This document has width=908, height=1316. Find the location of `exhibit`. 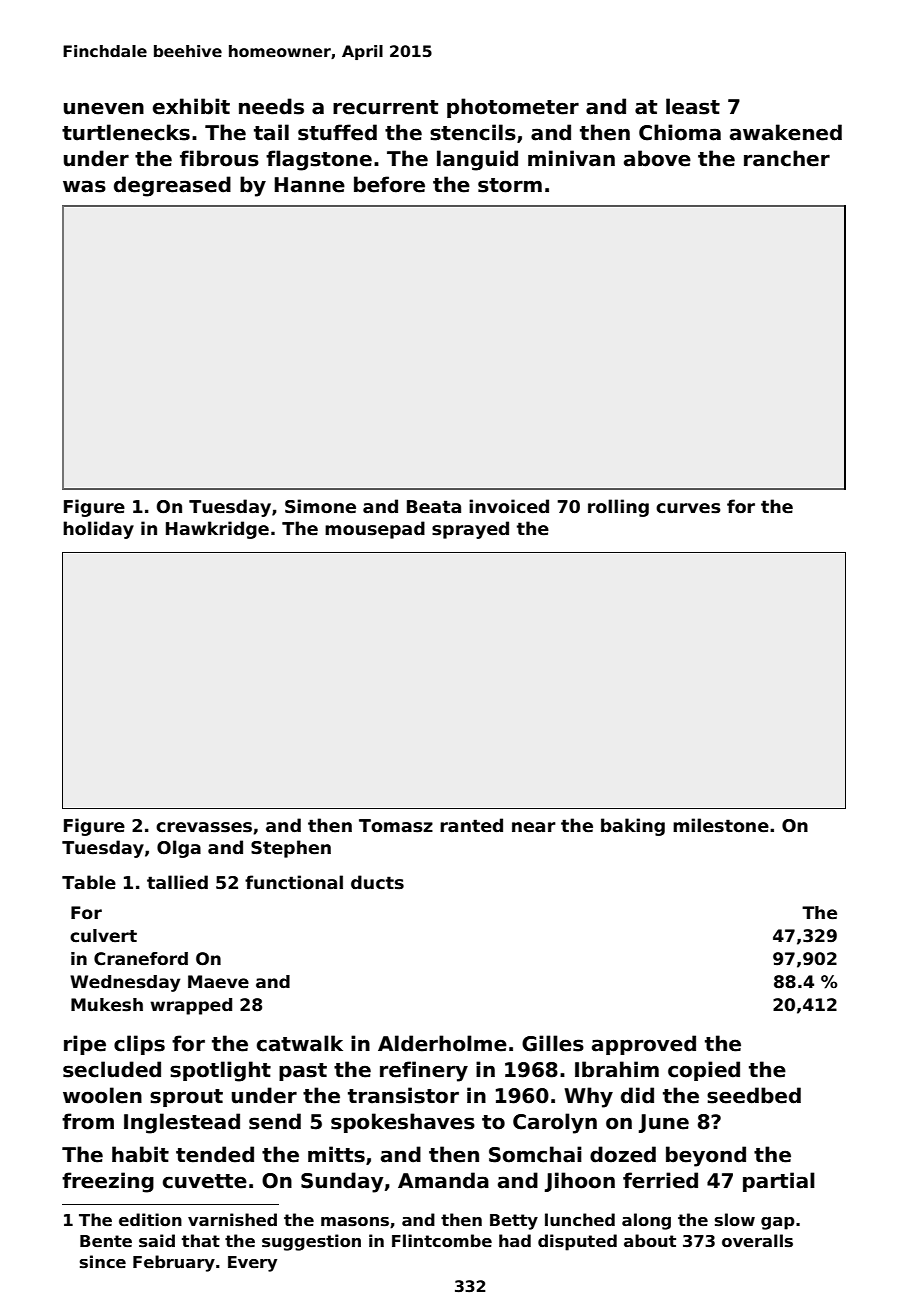

exhibit is located at coordinates (191, 106).
